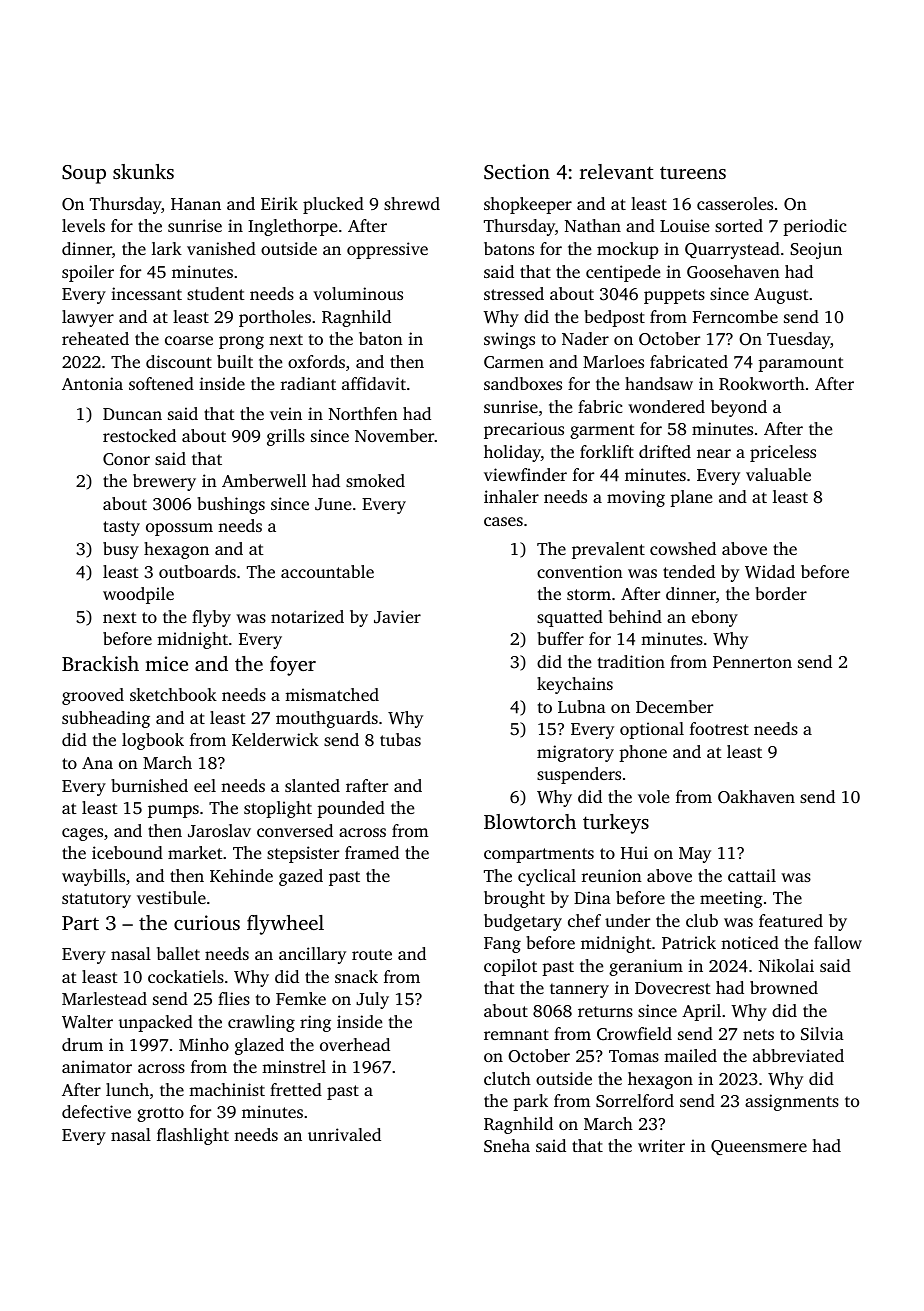 The width and height of the screenshot is (924, 1311). What do you see at coordinates (412, 203) in the screenshot?
I see `shrewd` at bounding box center [412, 203].
